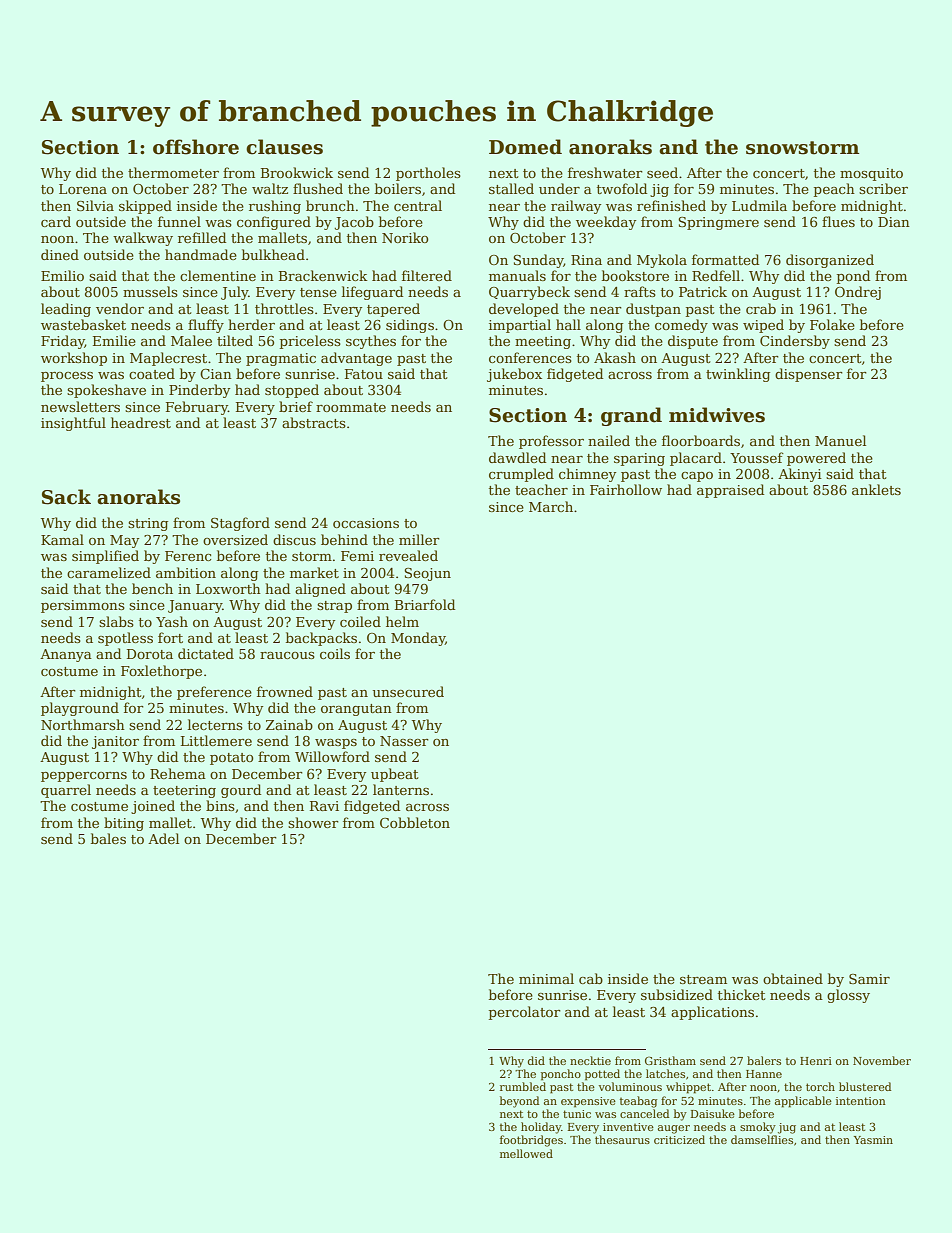 The width and height of the screenshot is (952, 1233). I want to click on dined, so click(60, 254).
